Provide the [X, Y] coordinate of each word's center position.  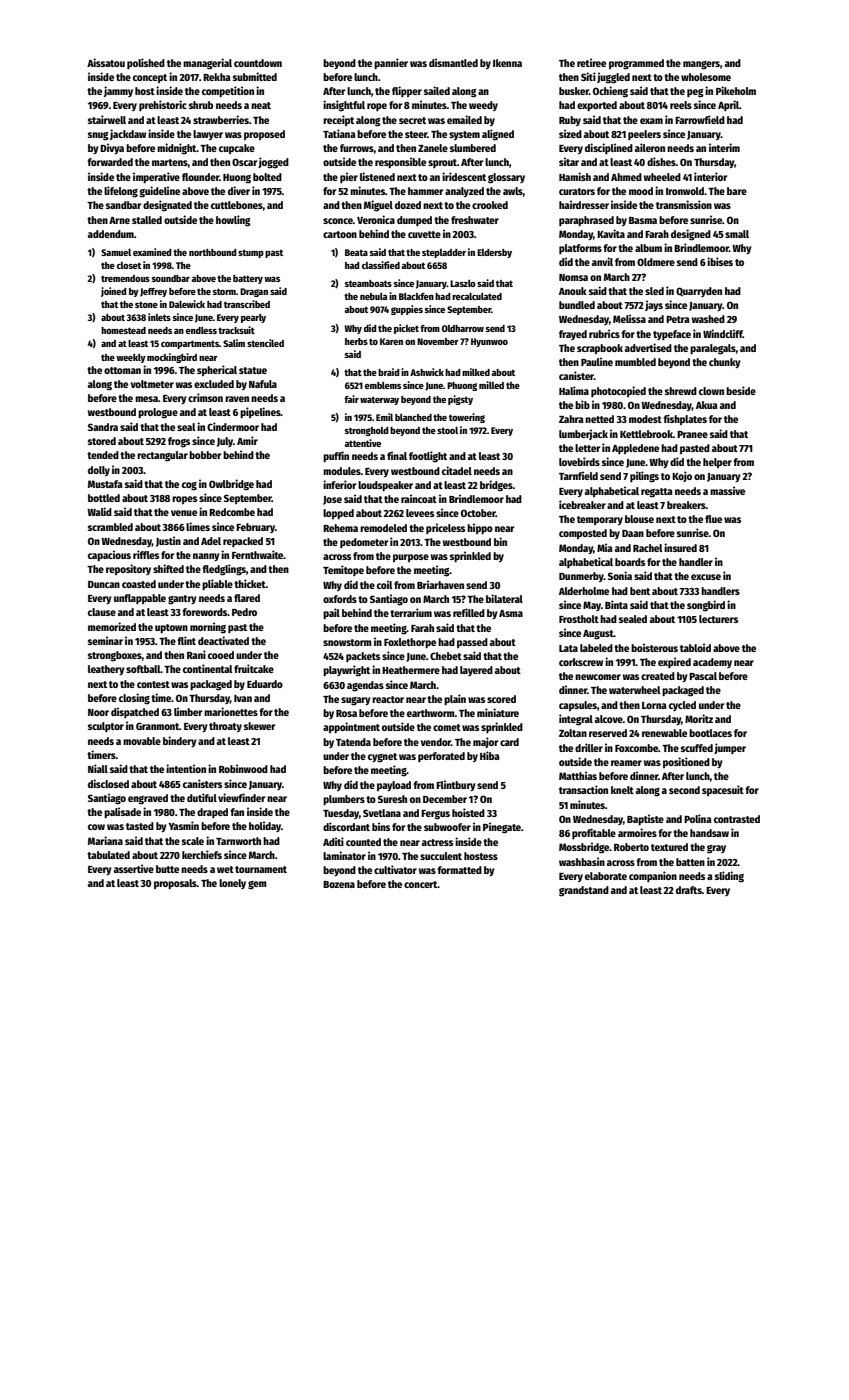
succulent [441, 856]
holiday [265, 826]
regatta [657, 493]
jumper [730, 748]
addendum [111, 234]
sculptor [106, 727]
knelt [622, 790]
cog [189, 486]
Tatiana [339, 133]
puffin [336, 456]
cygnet [382, 758]
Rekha [217, 77]
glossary [506, 178]
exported [597, 106]
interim [724, 147]
